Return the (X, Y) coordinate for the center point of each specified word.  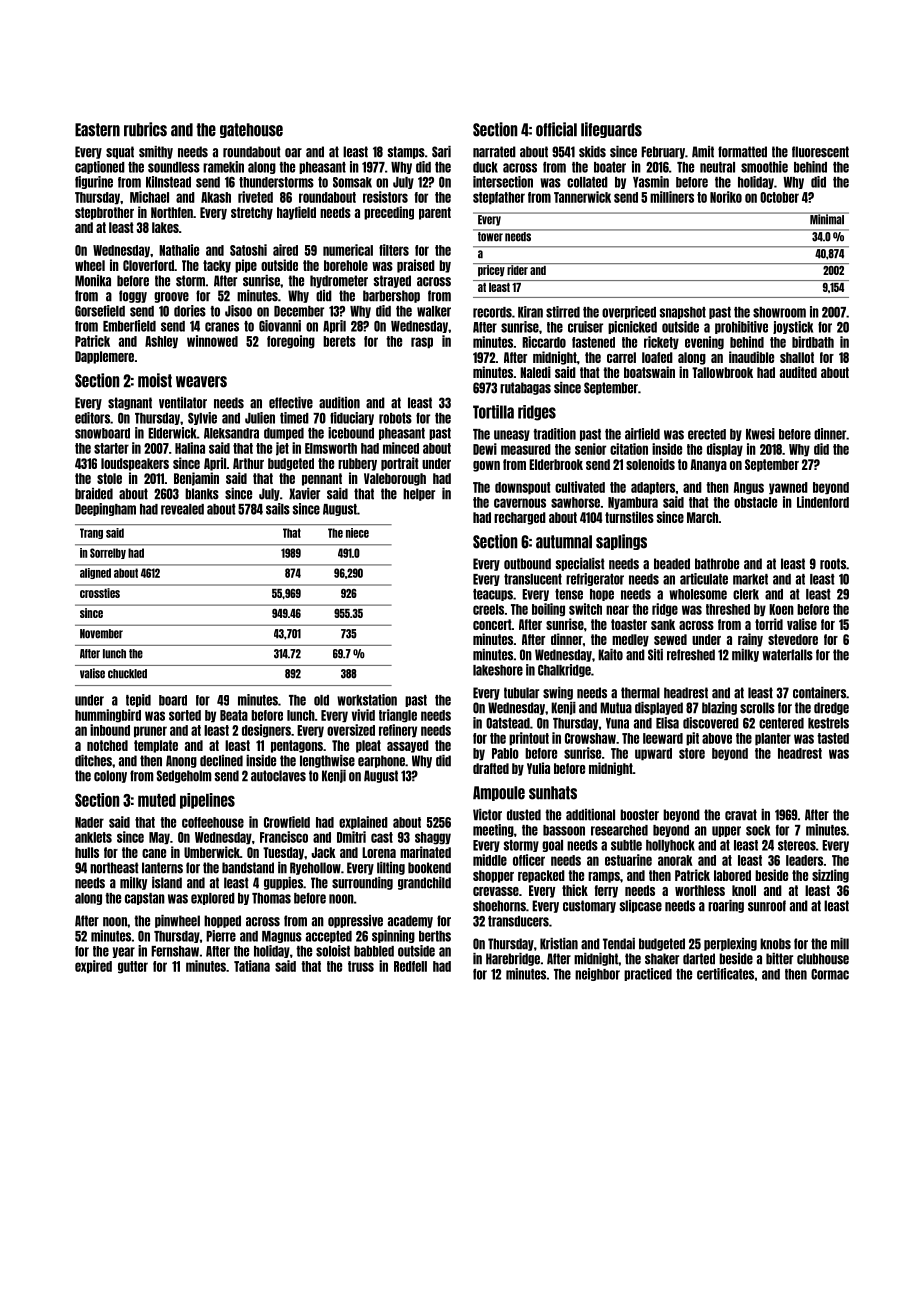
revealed (182, 509)
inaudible (751, 357)
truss (361, 966)
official (556, 129)
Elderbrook (556, 464)
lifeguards (611, 130)
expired (93, 967)
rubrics (145, 129)
